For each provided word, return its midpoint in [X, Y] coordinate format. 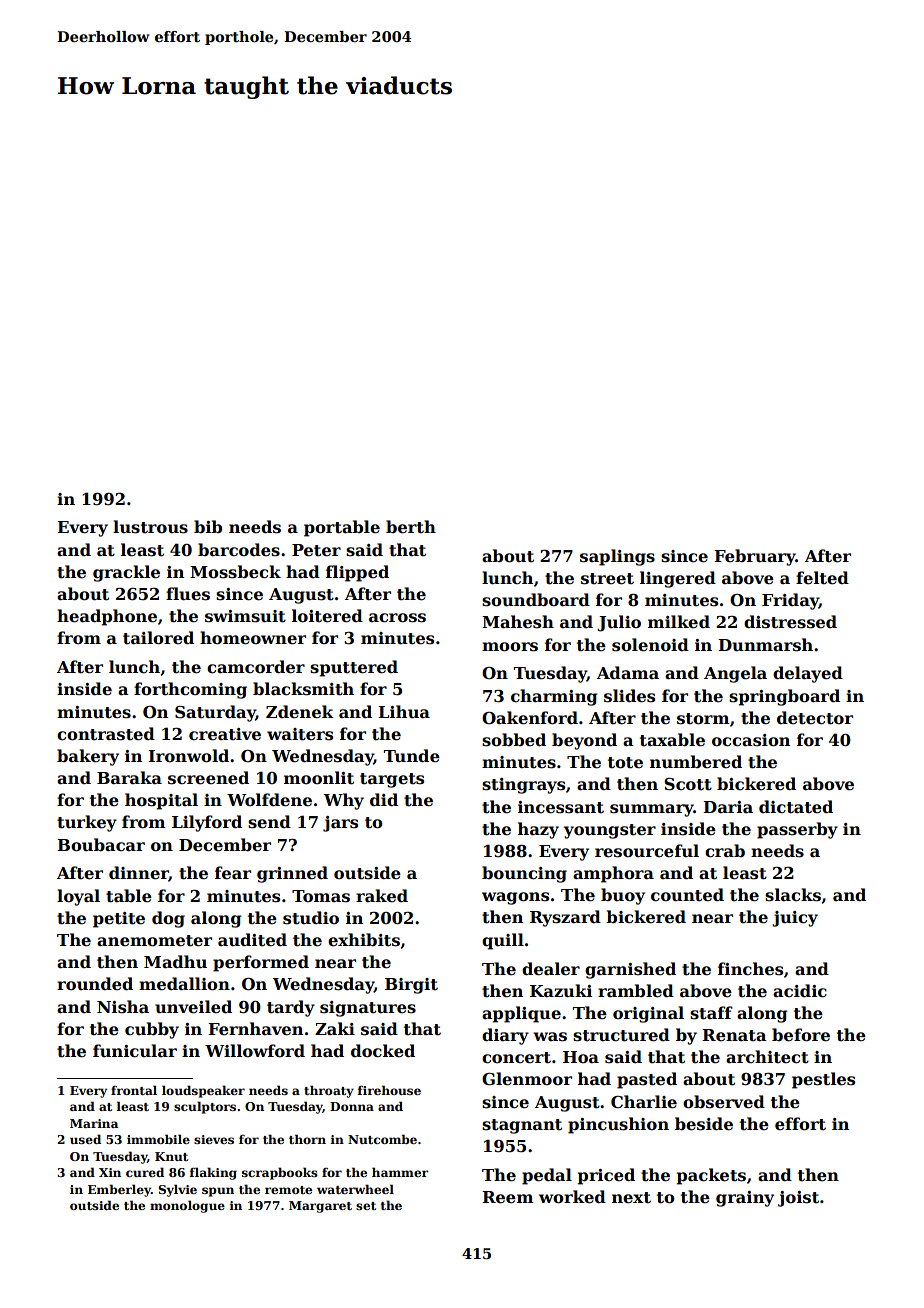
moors [510, 647]
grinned [292, 874]
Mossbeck [235, 572]
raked [382, 896]
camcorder [256, 667]
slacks [793, 895]
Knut [171, 1156]
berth [411, 527]
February [755, 557]
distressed [790, 622]
